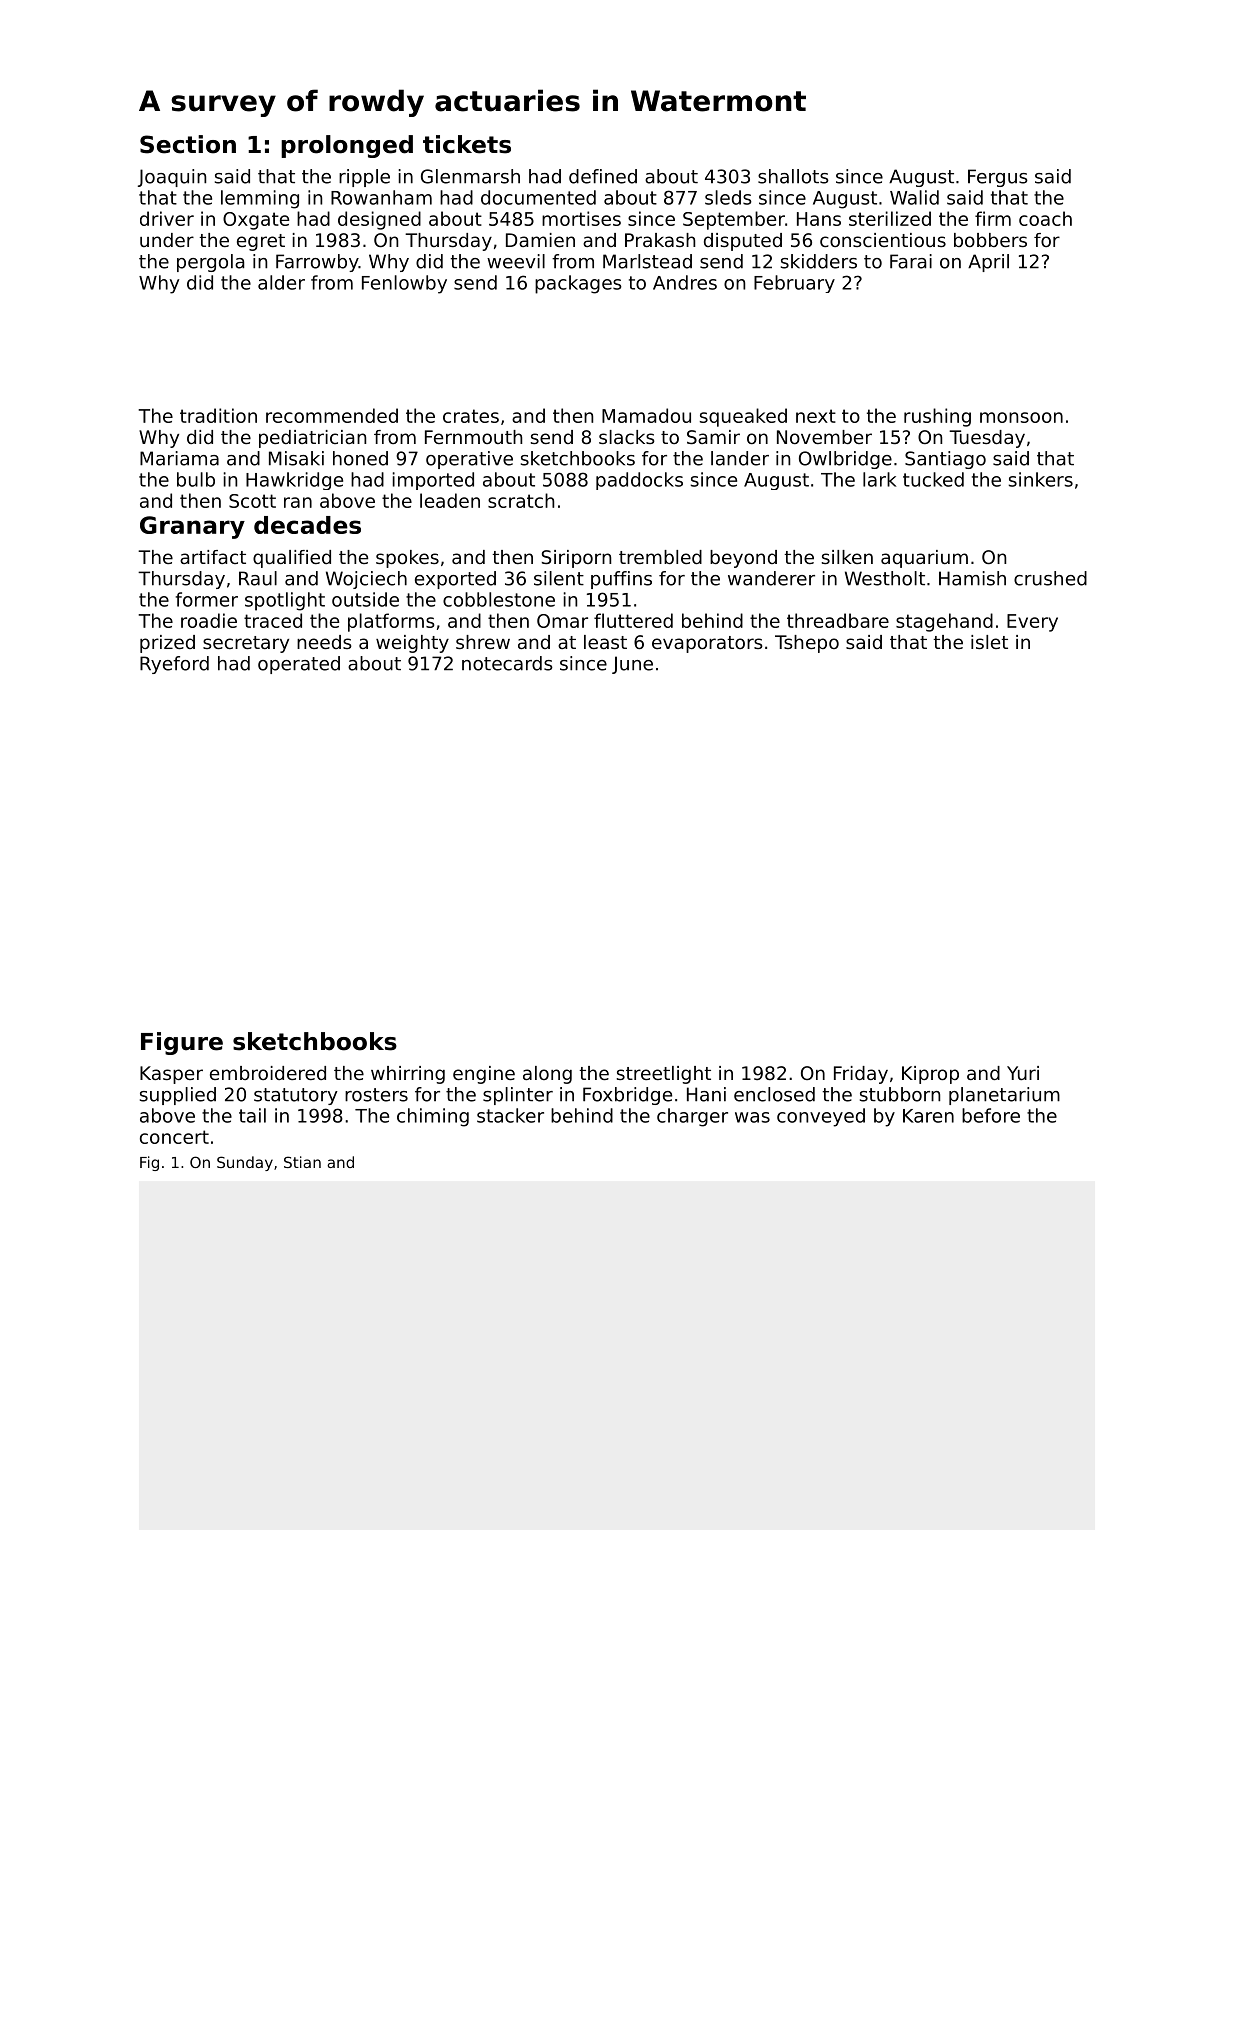 This screenshot has width=1234, height=2033. What do you see at coordinates (347, 146) in the screenshot?
I see `prolonged` at bounding box center [347, 146].
